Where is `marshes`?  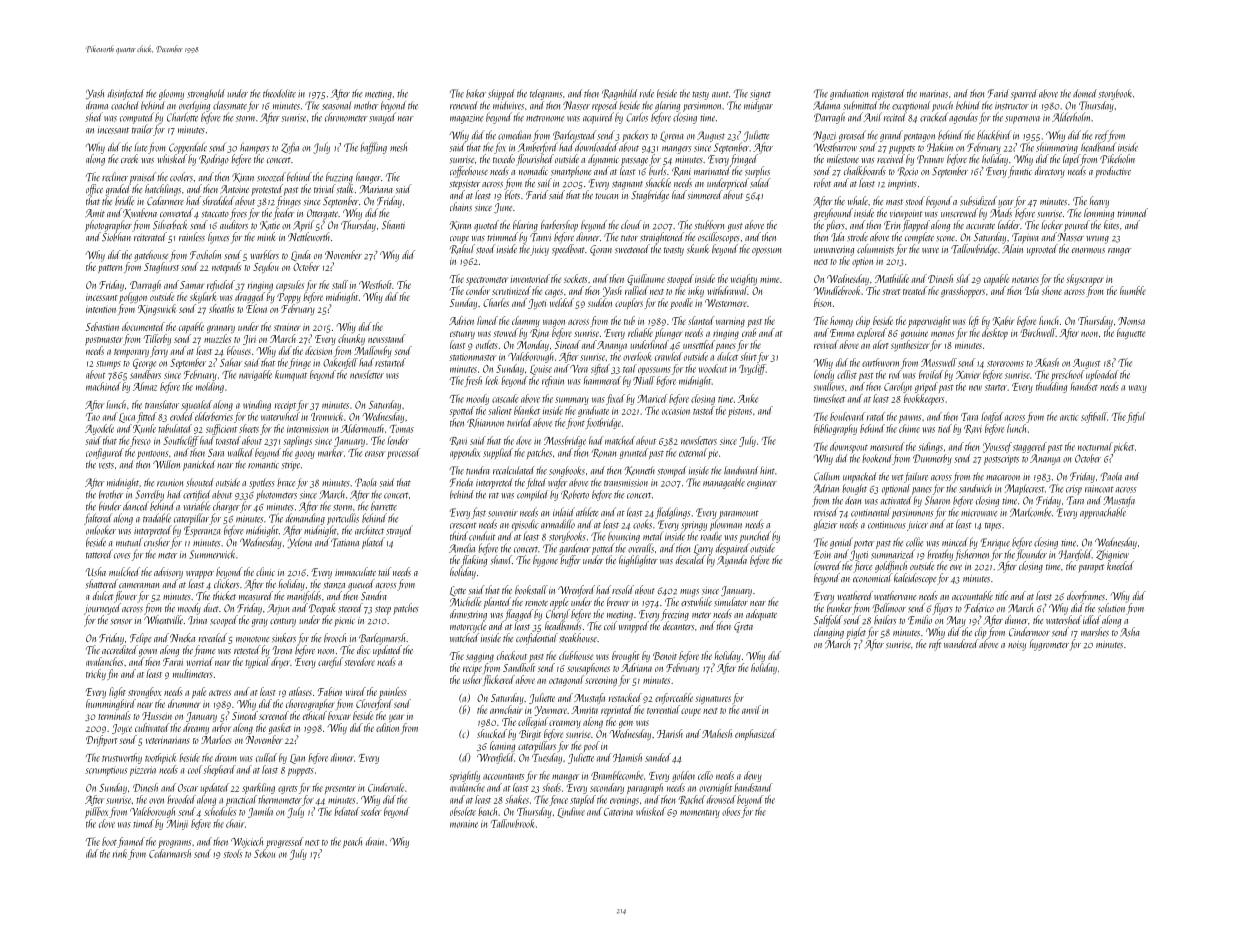 marshes is located at coordinates (1095, 632).
